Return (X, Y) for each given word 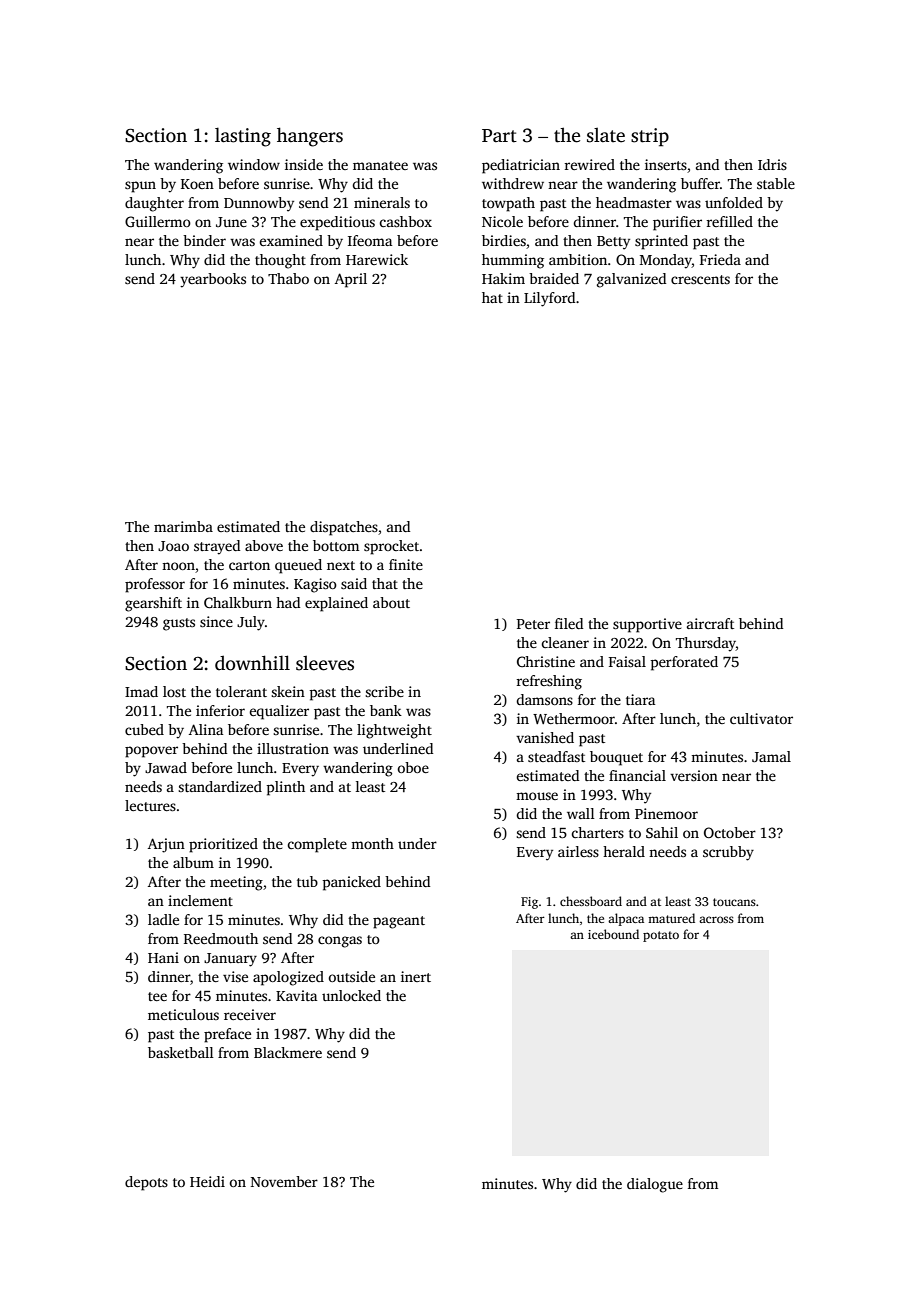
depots (146, 1183)
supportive (647, 625)
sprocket (391, 547)
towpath (508, 204)
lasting (243, 137)
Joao (173, 546)
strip (650, 137)
